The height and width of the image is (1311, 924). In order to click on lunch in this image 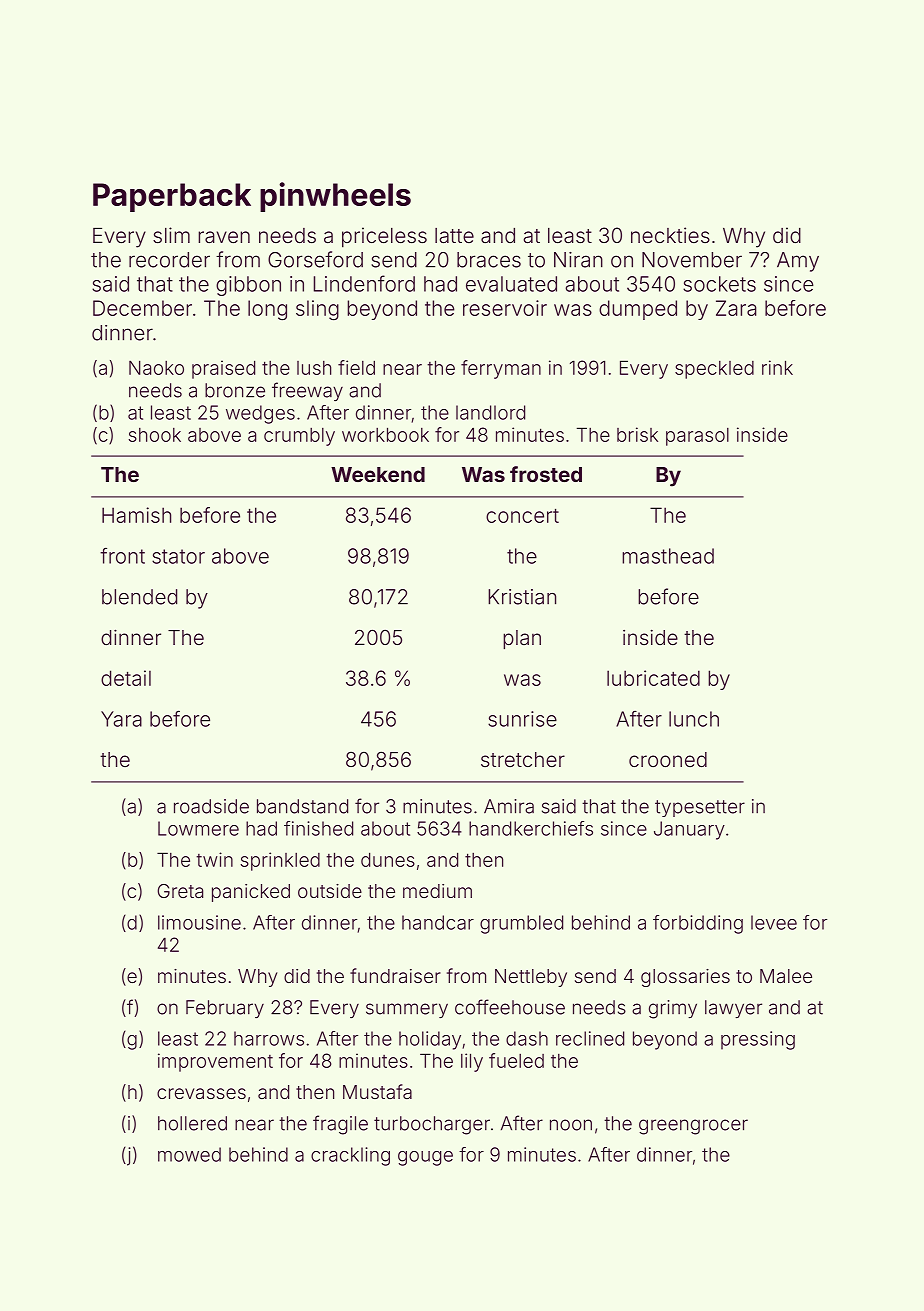, I will do `click(694, 719)`.
